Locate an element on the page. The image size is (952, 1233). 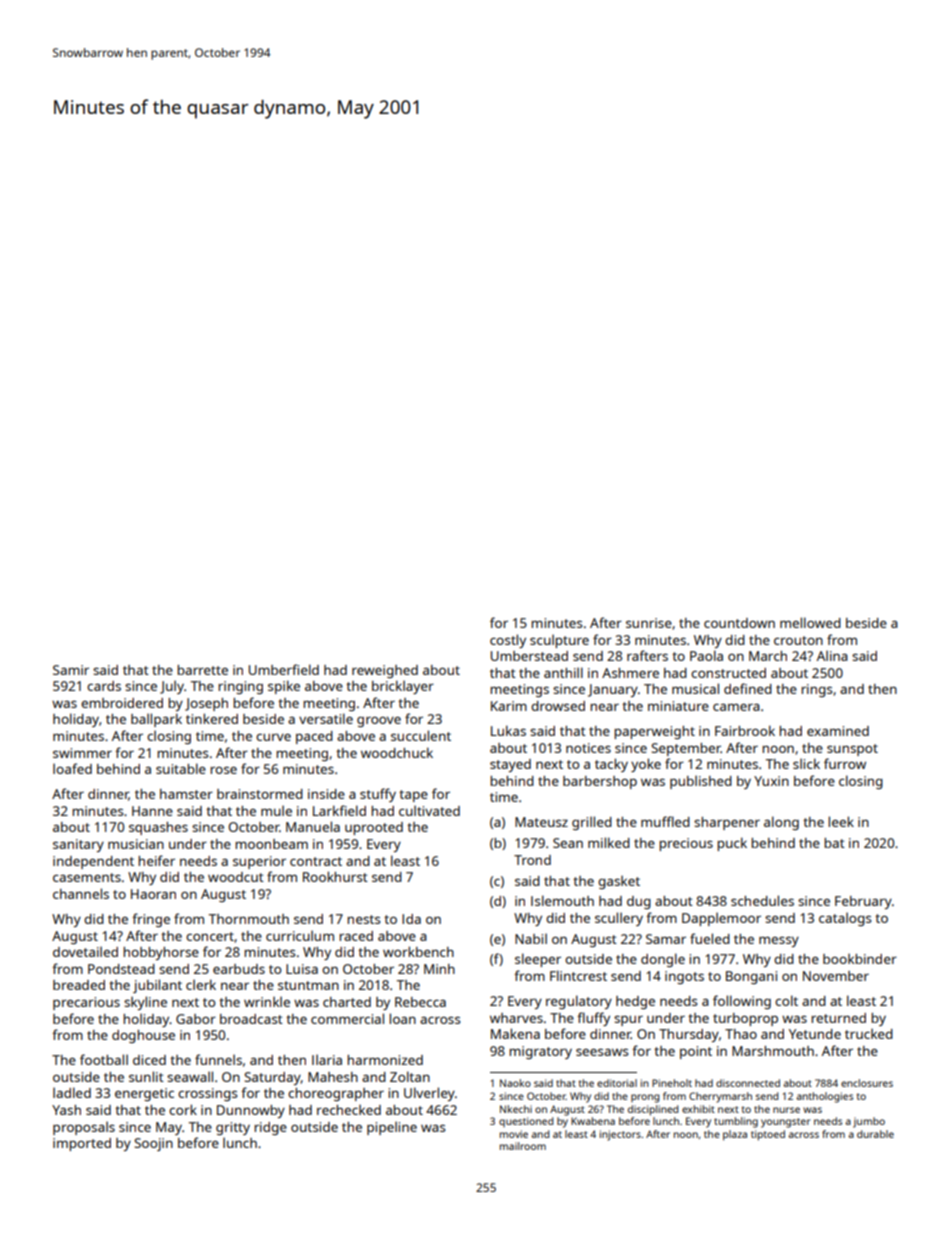
gasket is located at coordinates (619, 882).
